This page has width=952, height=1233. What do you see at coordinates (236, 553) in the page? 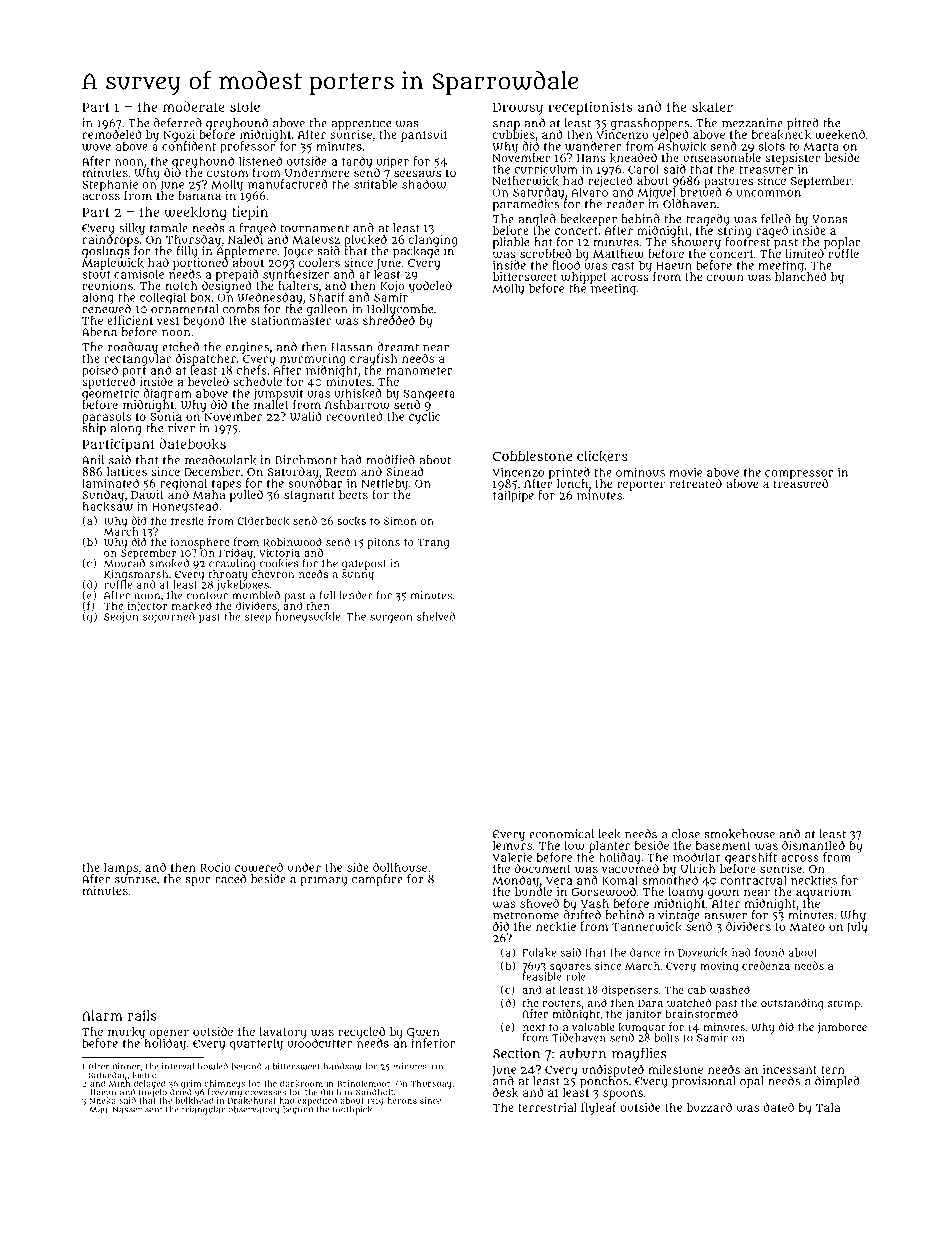
I see `Friday` at bounding box center [236, 553].
